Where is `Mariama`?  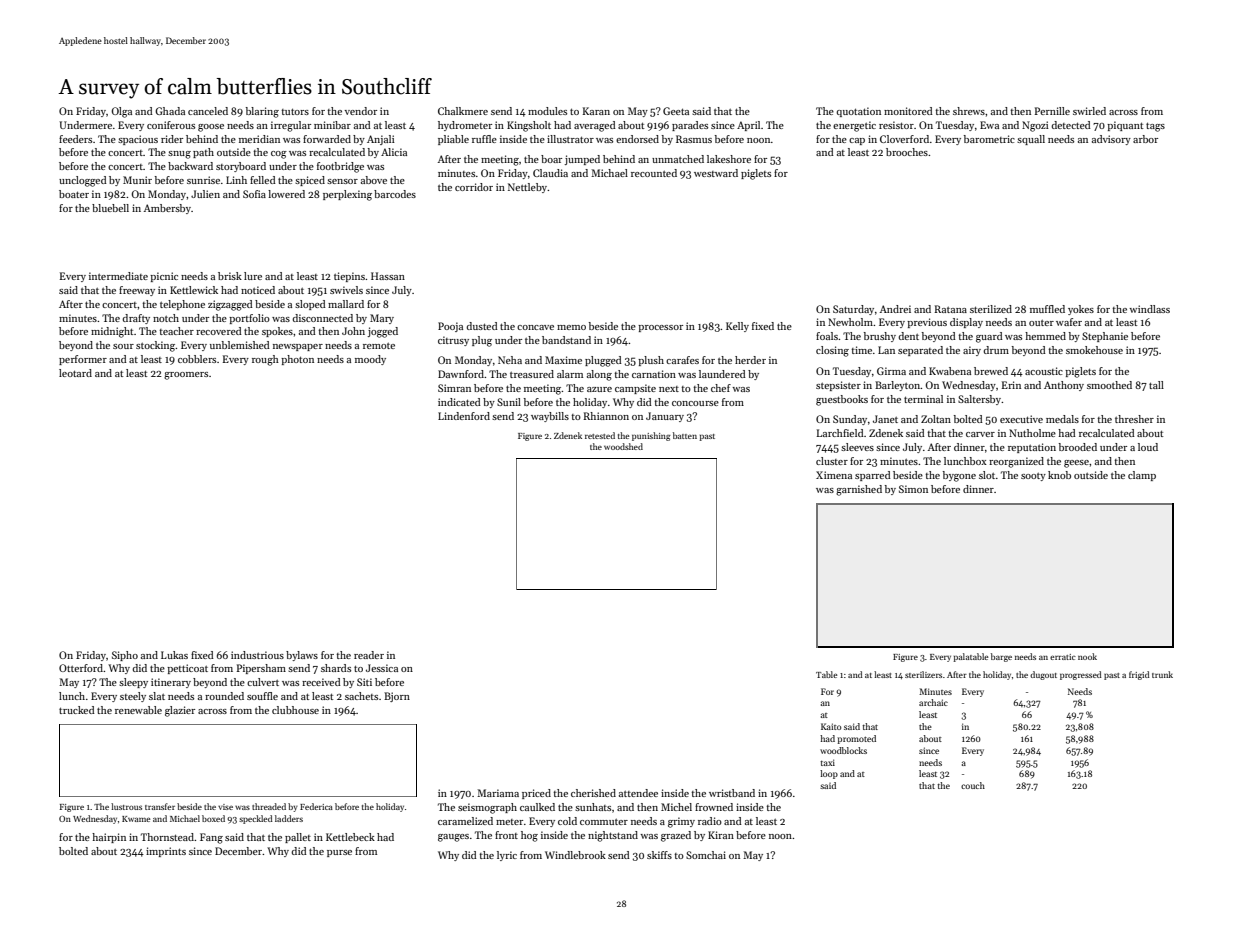
Mariama is located at coordinates (498, 793).
